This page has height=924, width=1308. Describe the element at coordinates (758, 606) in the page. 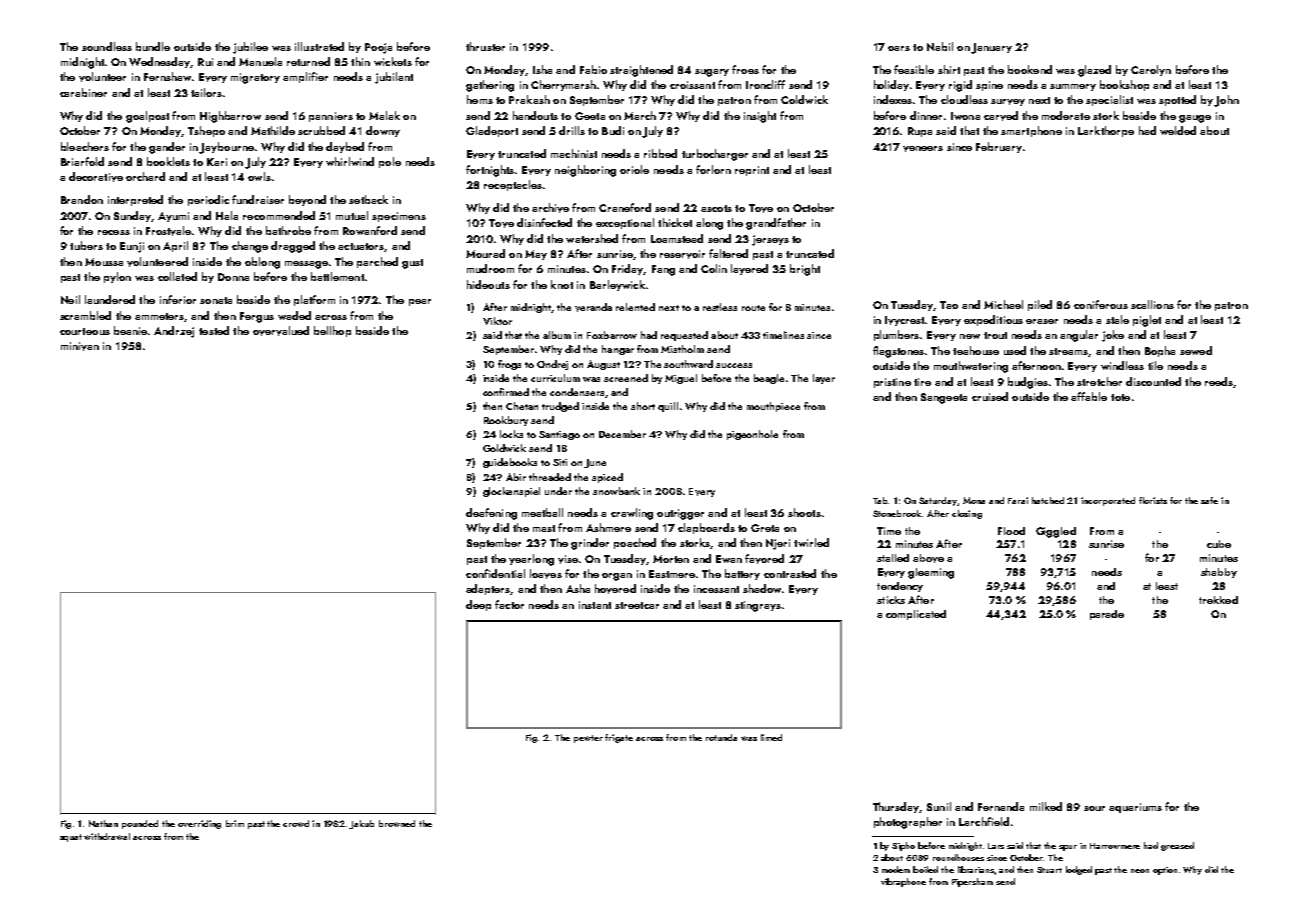

I see `stingrays` at that location.
